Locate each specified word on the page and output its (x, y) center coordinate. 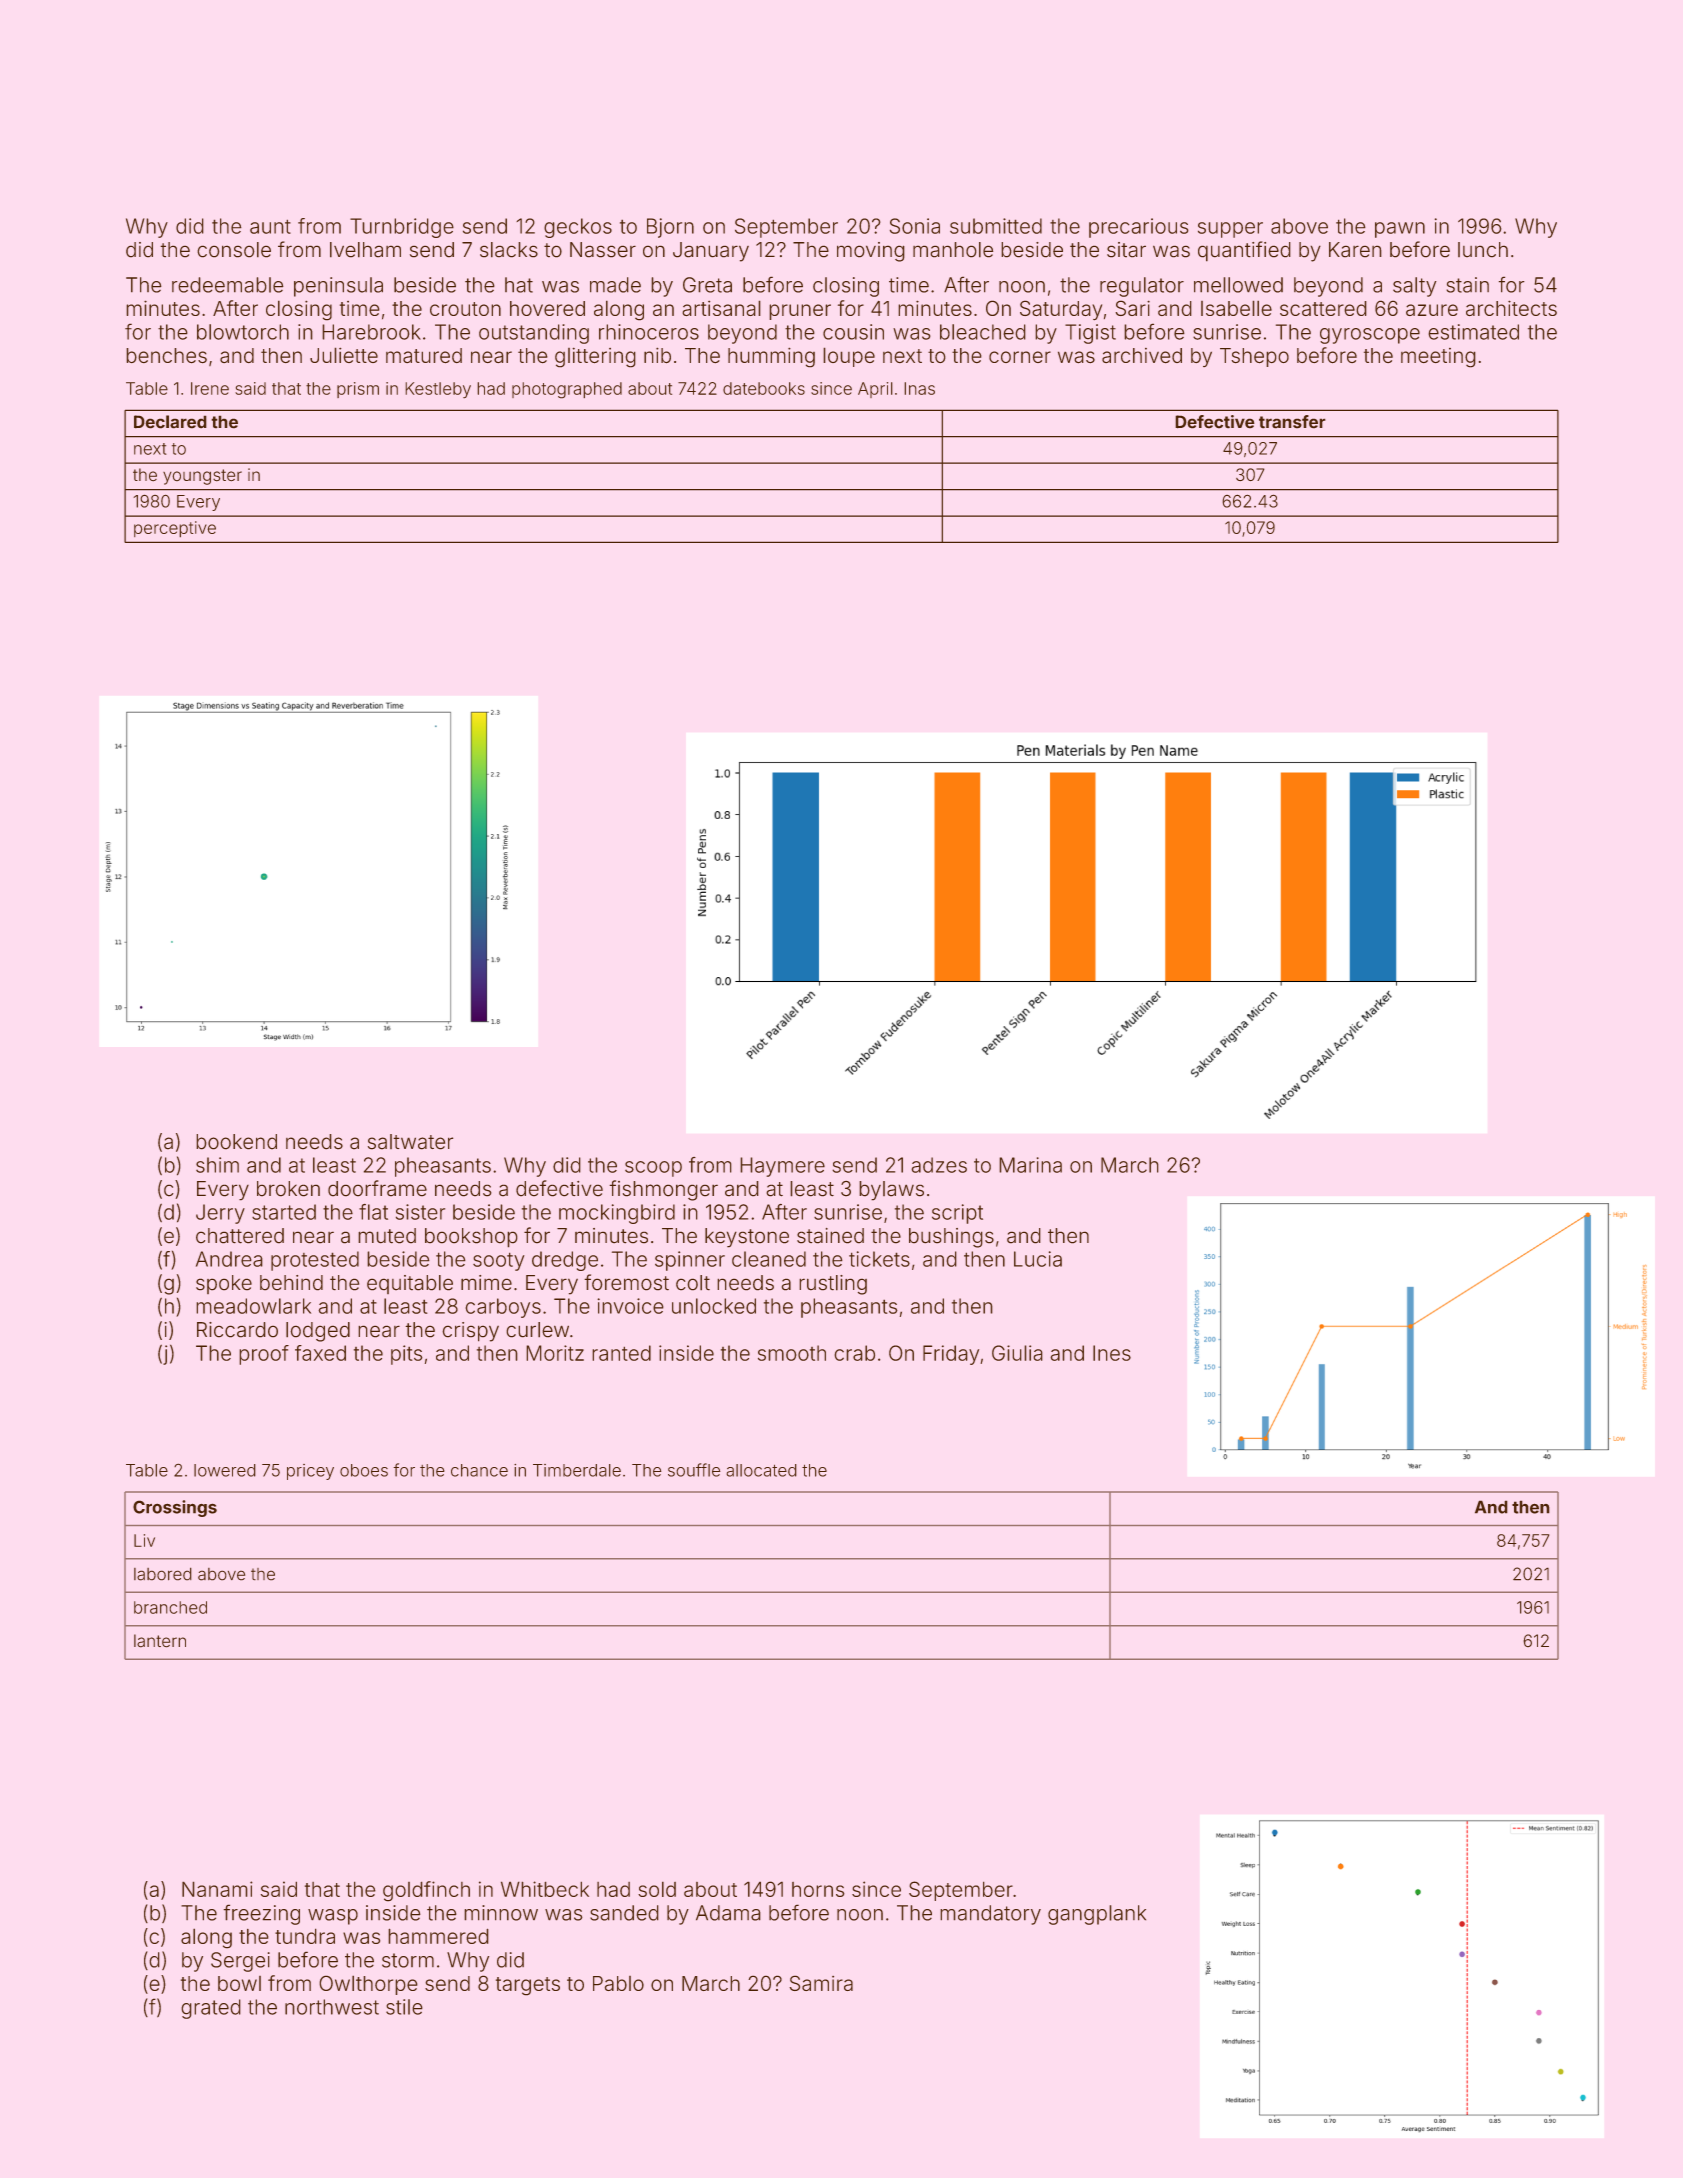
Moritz (555, 1353)
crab (854, 1353)
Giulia (1017, 1353)
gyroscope (1370, 336)
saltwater (410, 1142)
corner (1020, 357)
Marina (1030, 1165)
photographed (567, 390)
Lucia (1038, 1259)
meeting (1438, 358)
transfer (1292, 422)
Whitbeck (545, 1889)
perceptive (175, 529)
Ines (1112, 1353)
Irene (210, 388)
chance (479, 1470)
